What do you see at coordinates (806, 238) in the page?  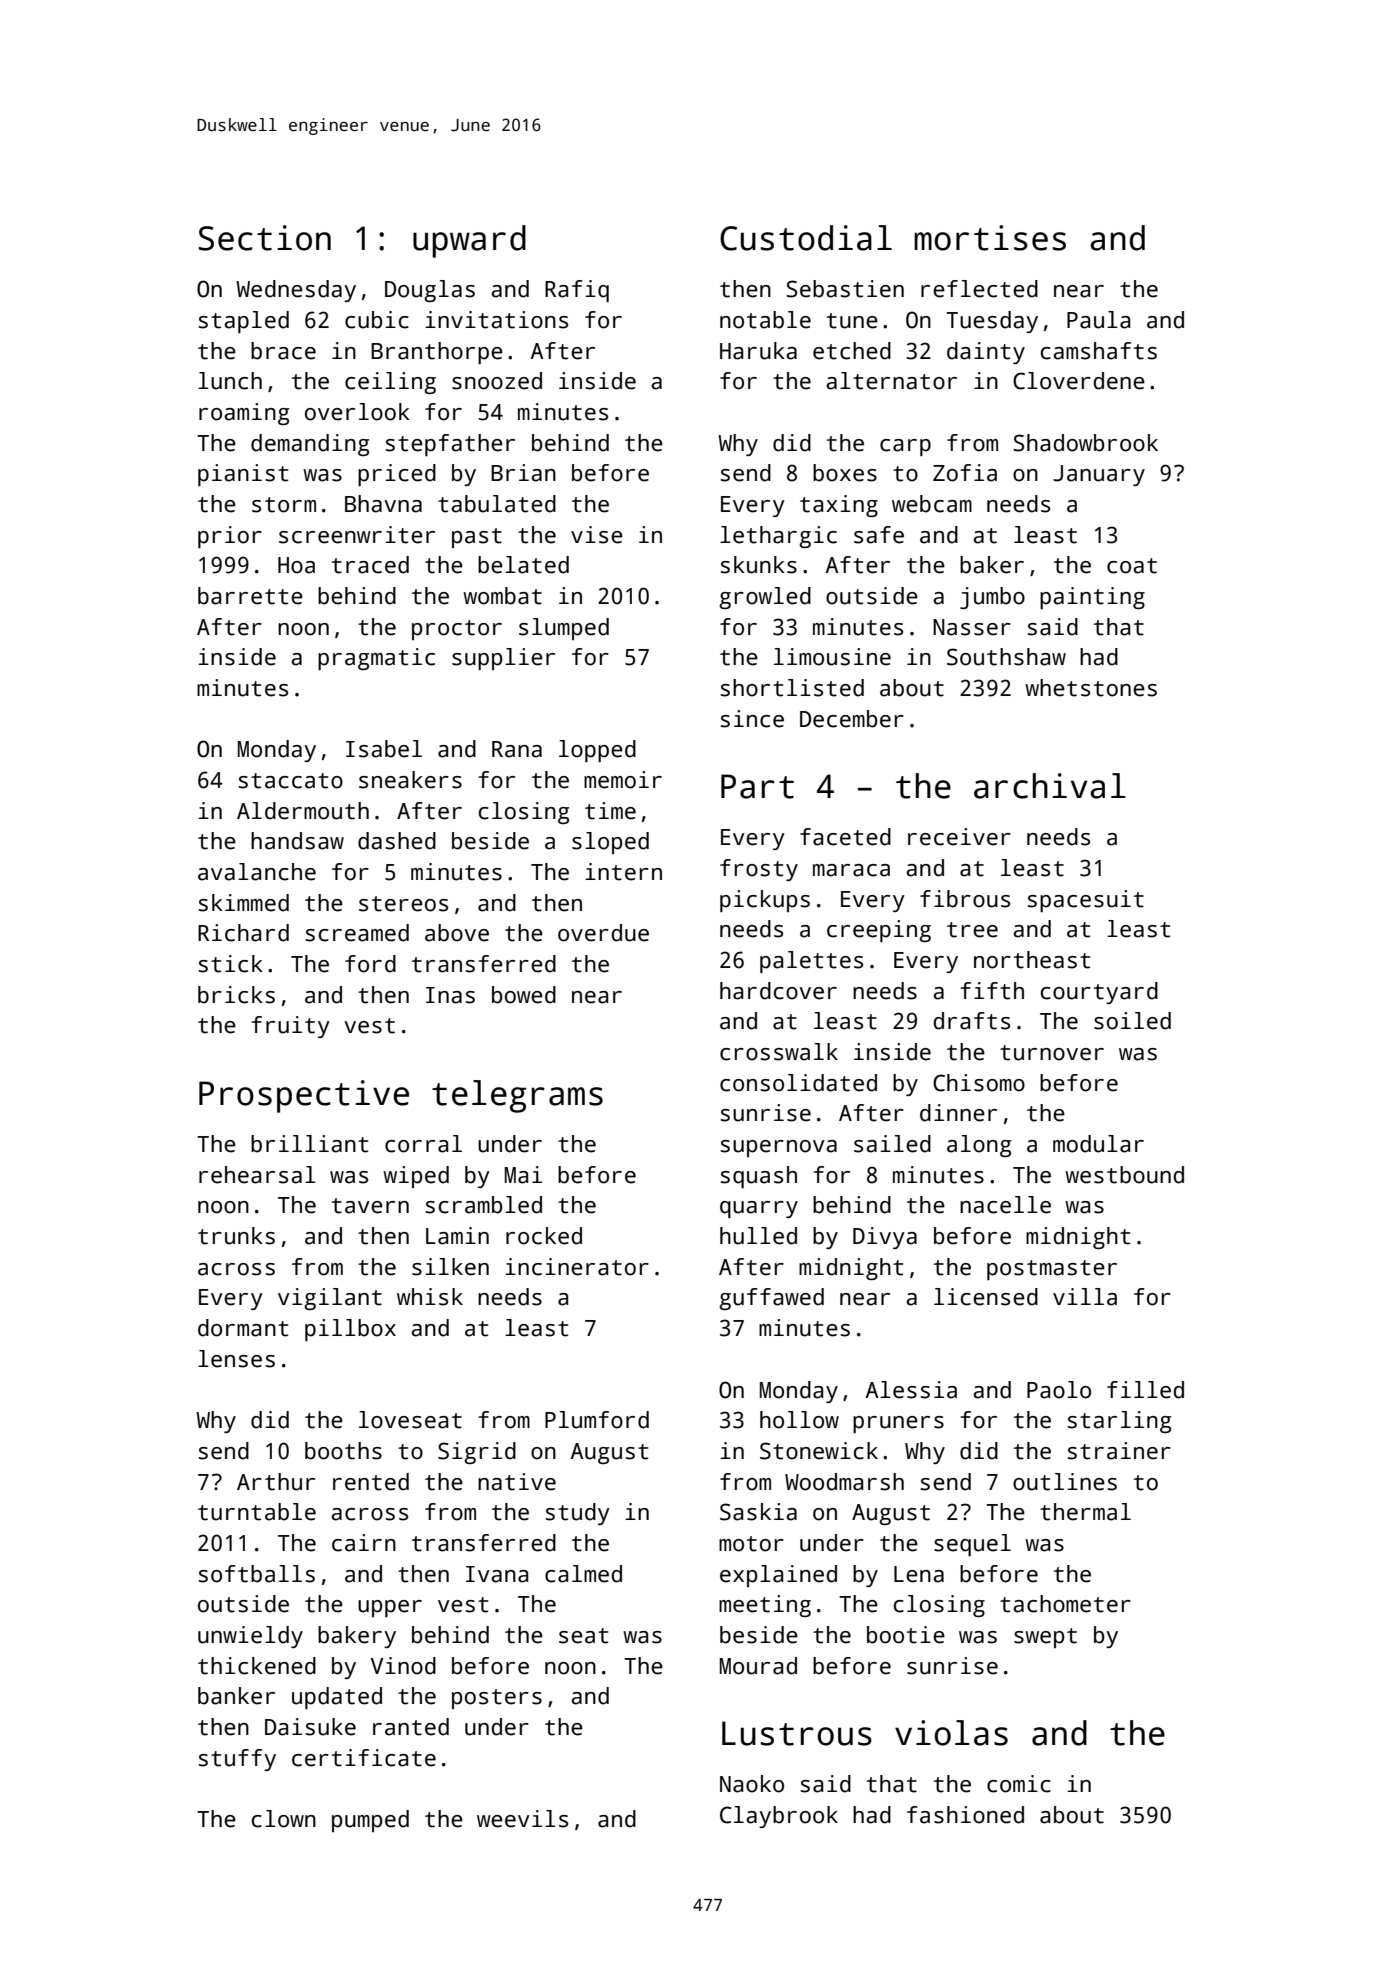 I see `Custodial` at bounding box center [806, 238].
